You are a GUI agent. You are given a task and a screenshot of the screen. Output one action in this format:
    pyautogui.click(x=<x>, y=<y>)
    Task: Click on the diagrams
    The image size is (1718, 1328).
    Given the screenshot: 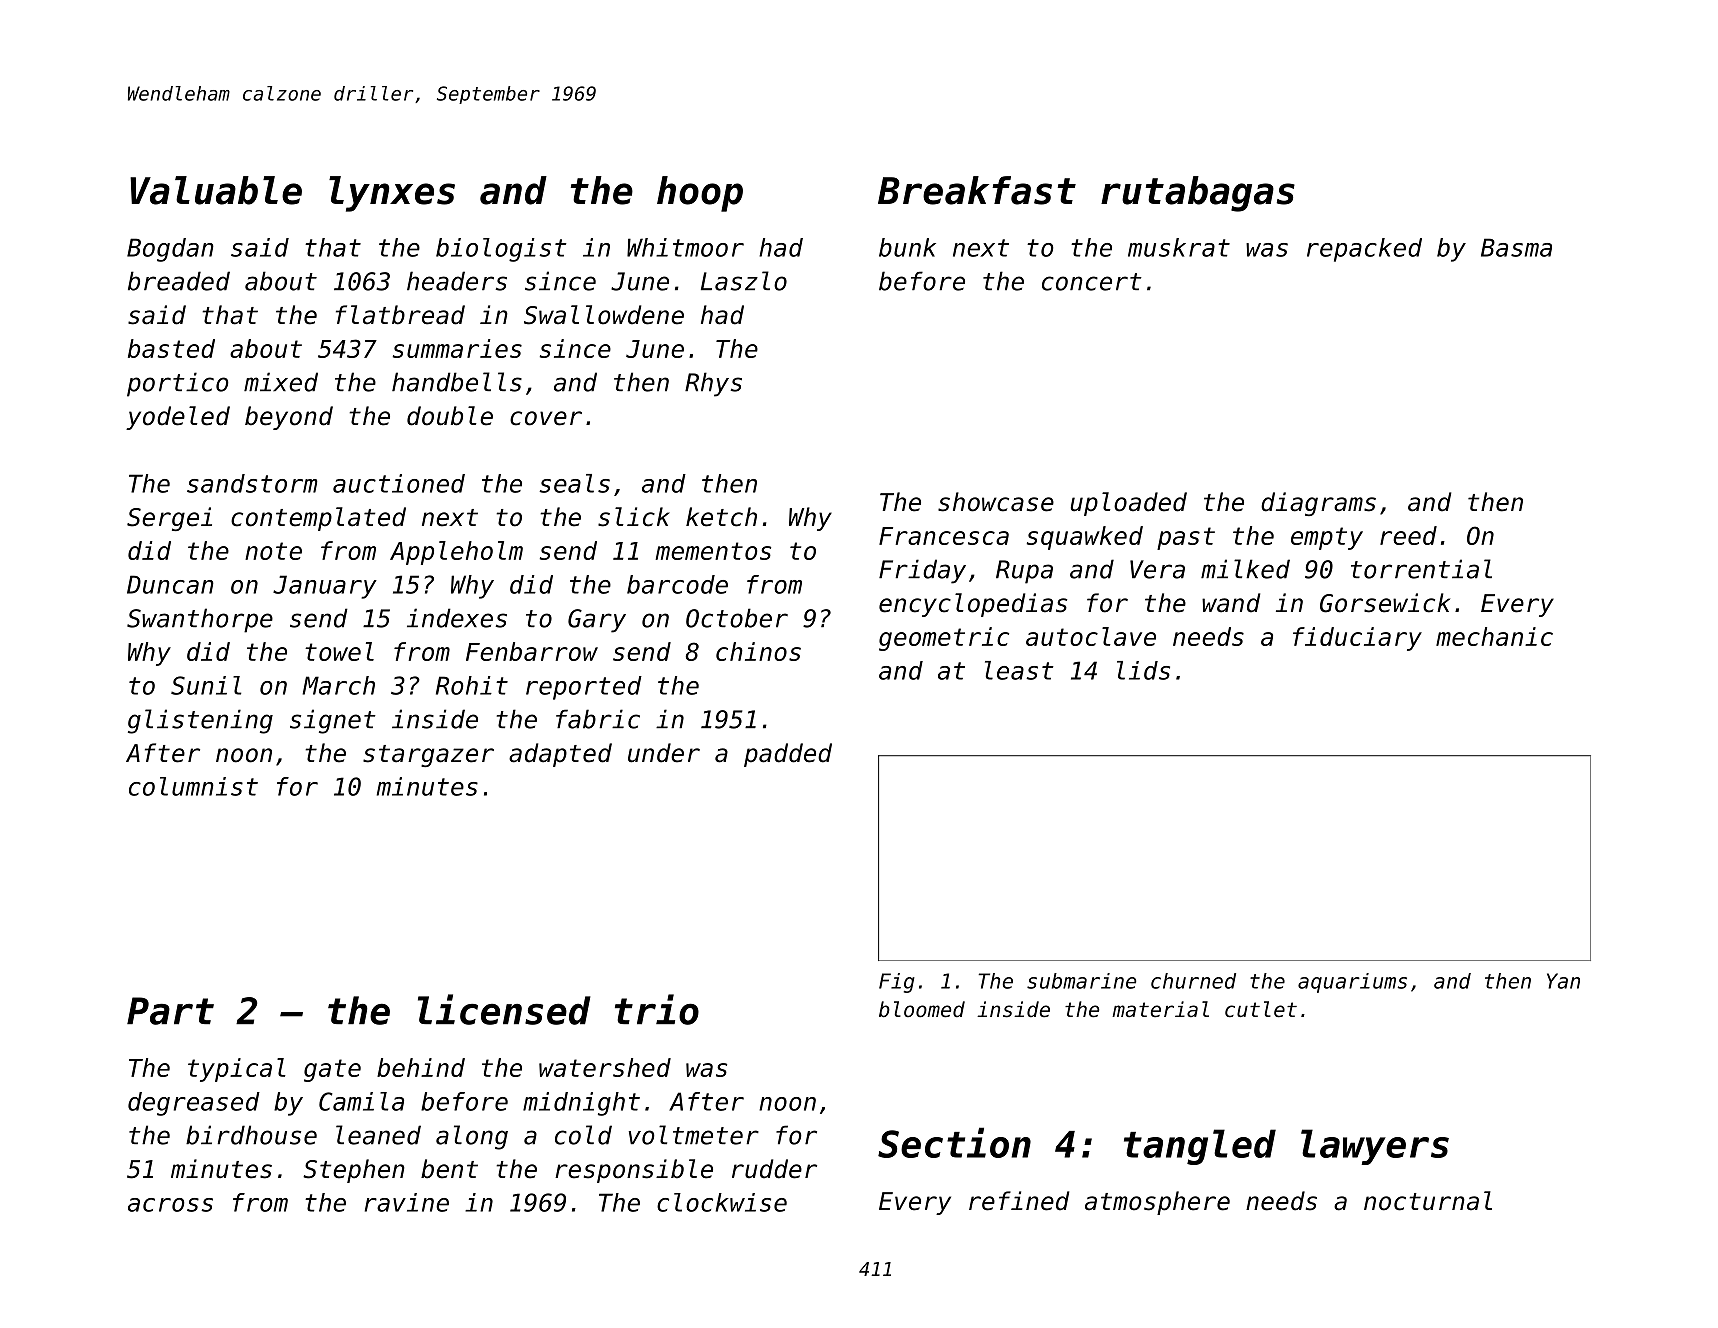 What is the action you would take?
    pyautogui.click(x=1318, y=504)
